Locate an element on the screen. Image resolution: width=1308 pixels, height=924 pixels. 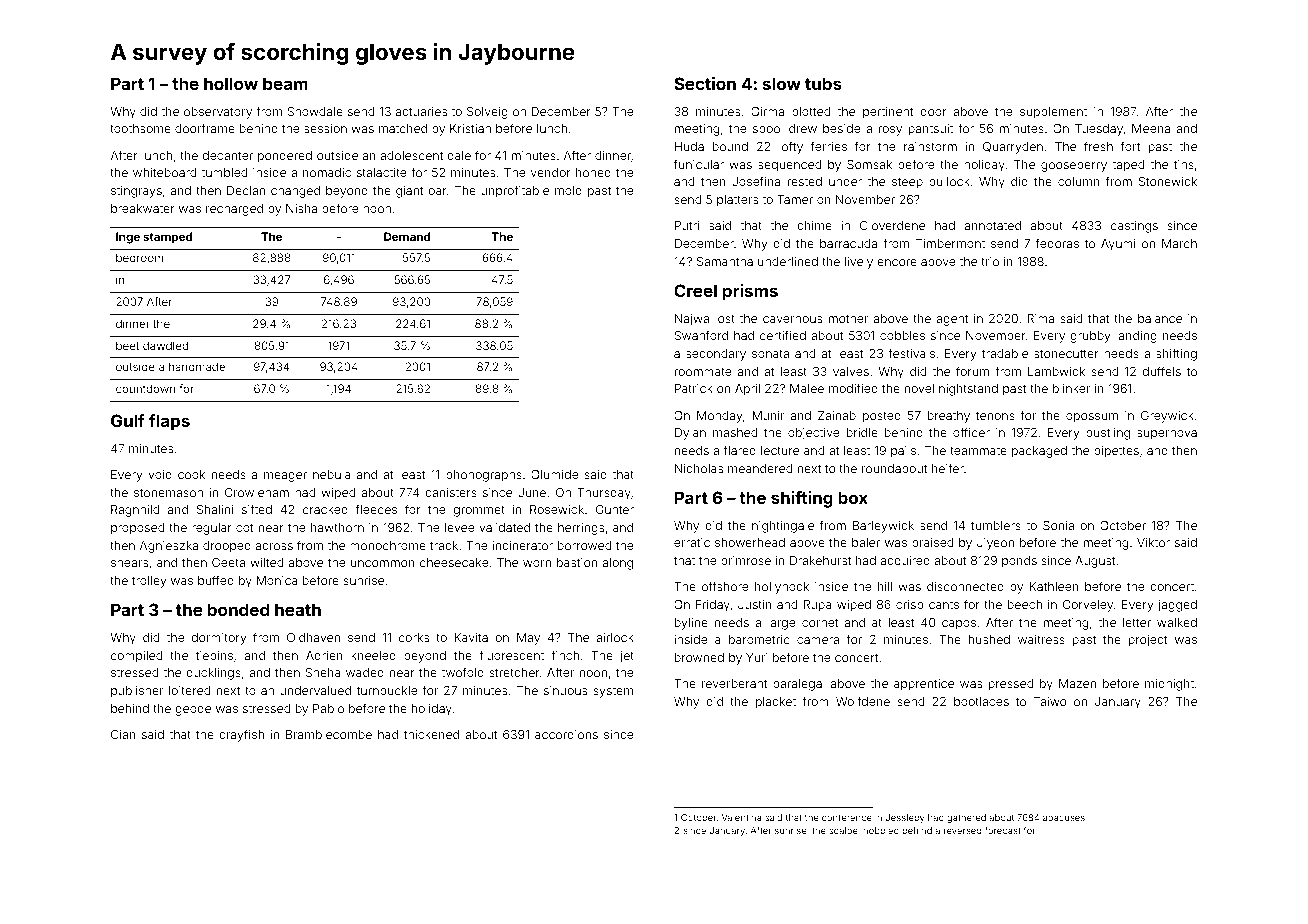
Inge is located at coordinates (128, 238).
